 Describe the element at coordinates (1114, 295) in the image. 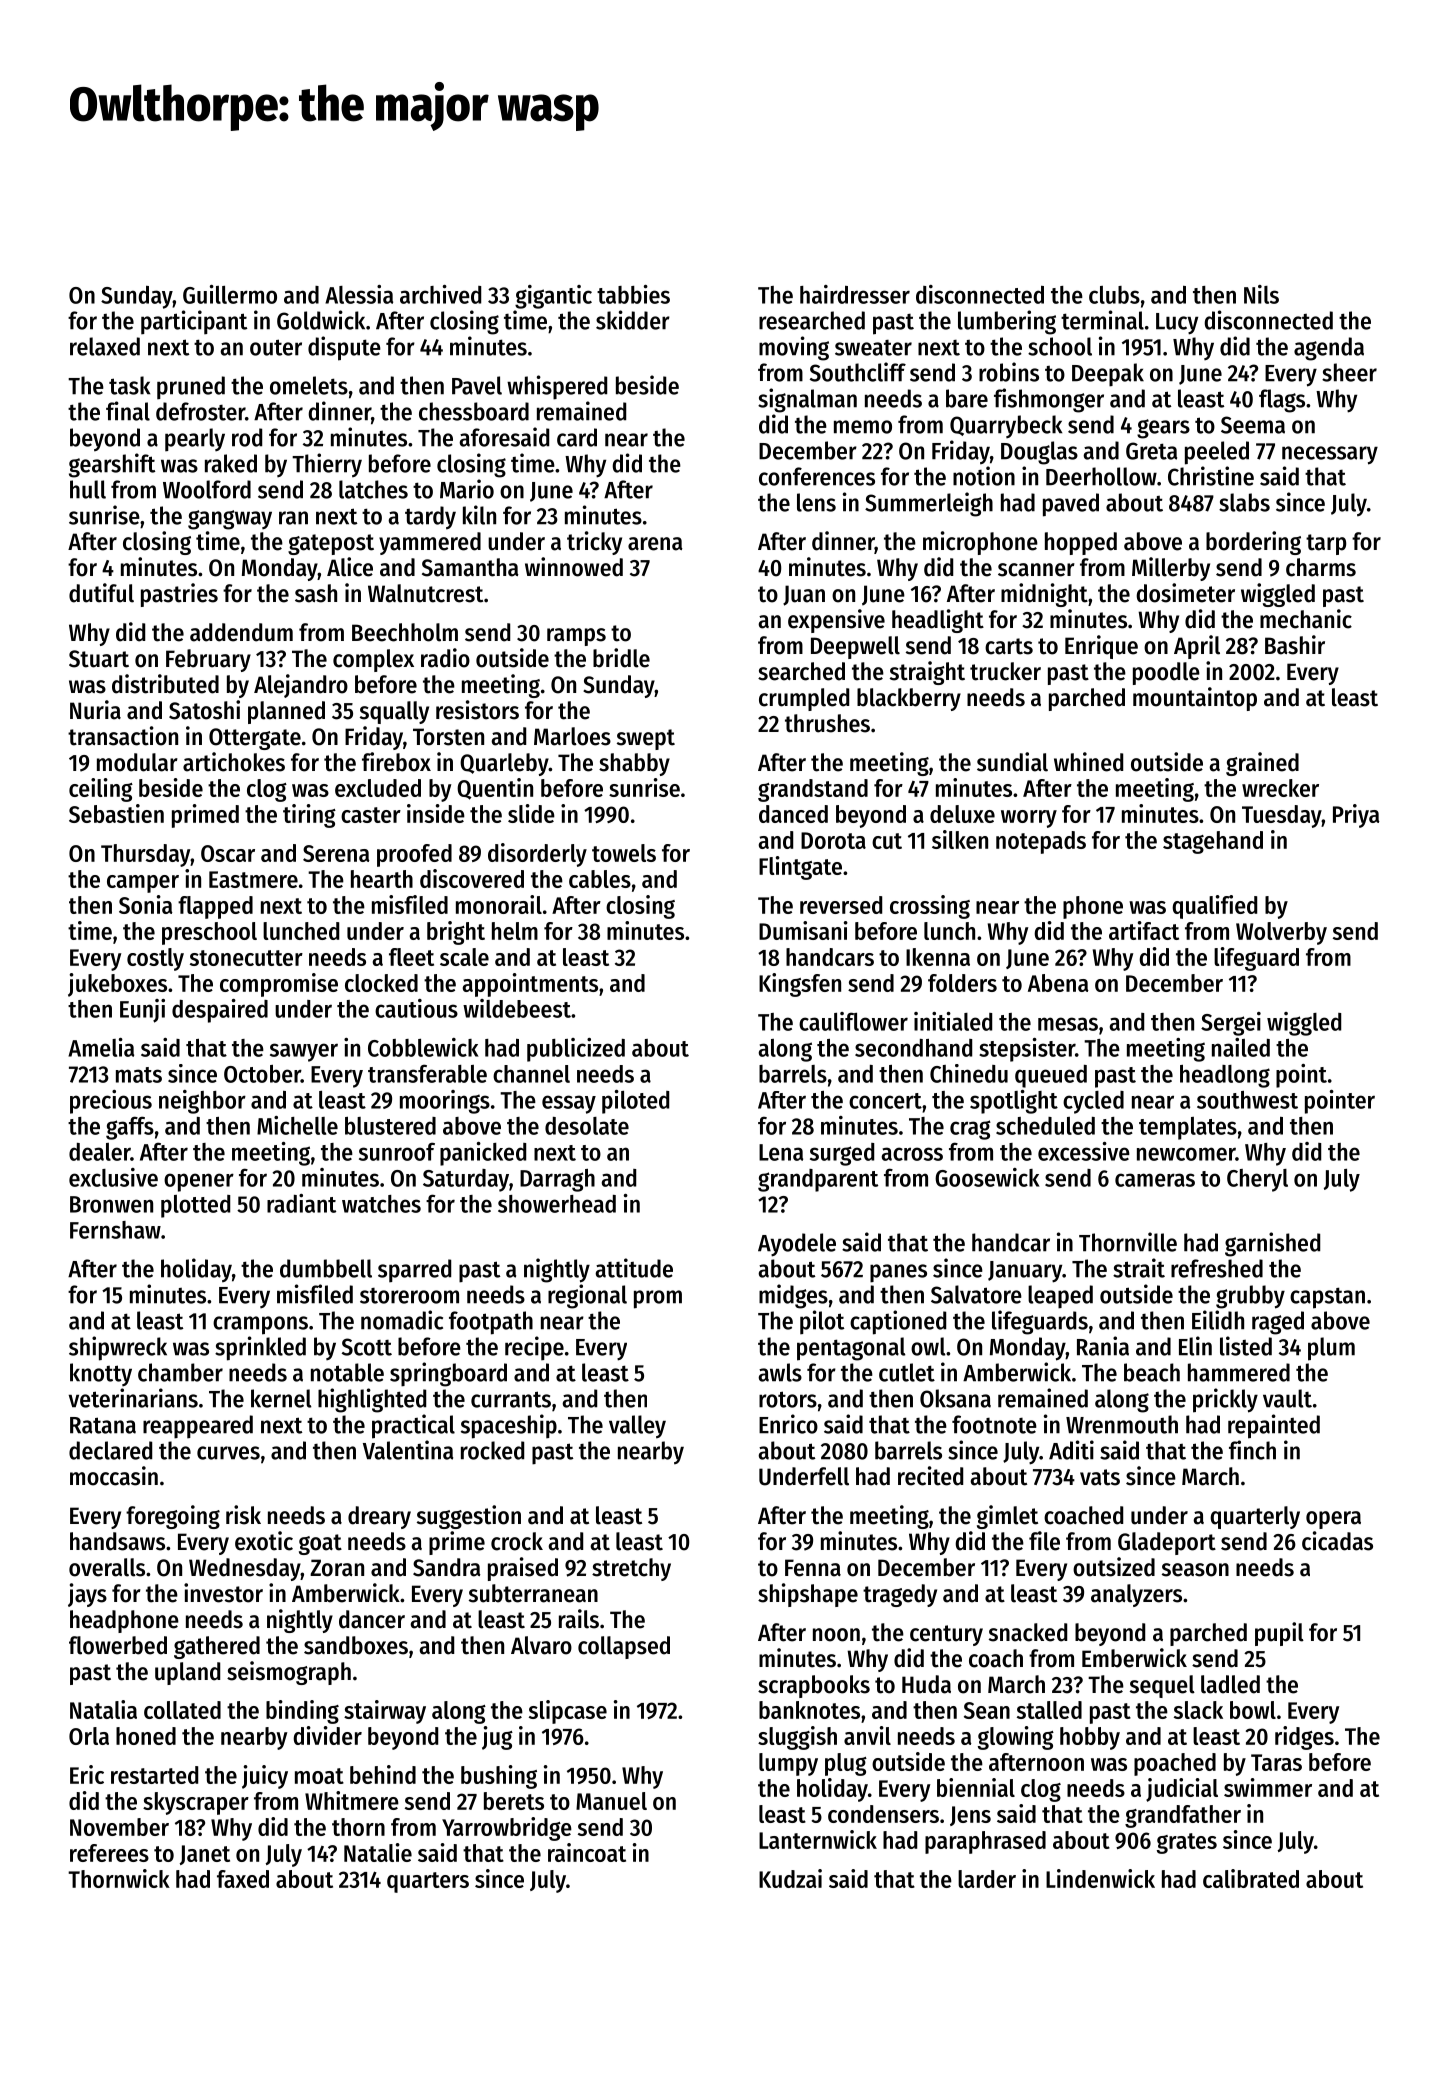

I see `clubs` at that location.
